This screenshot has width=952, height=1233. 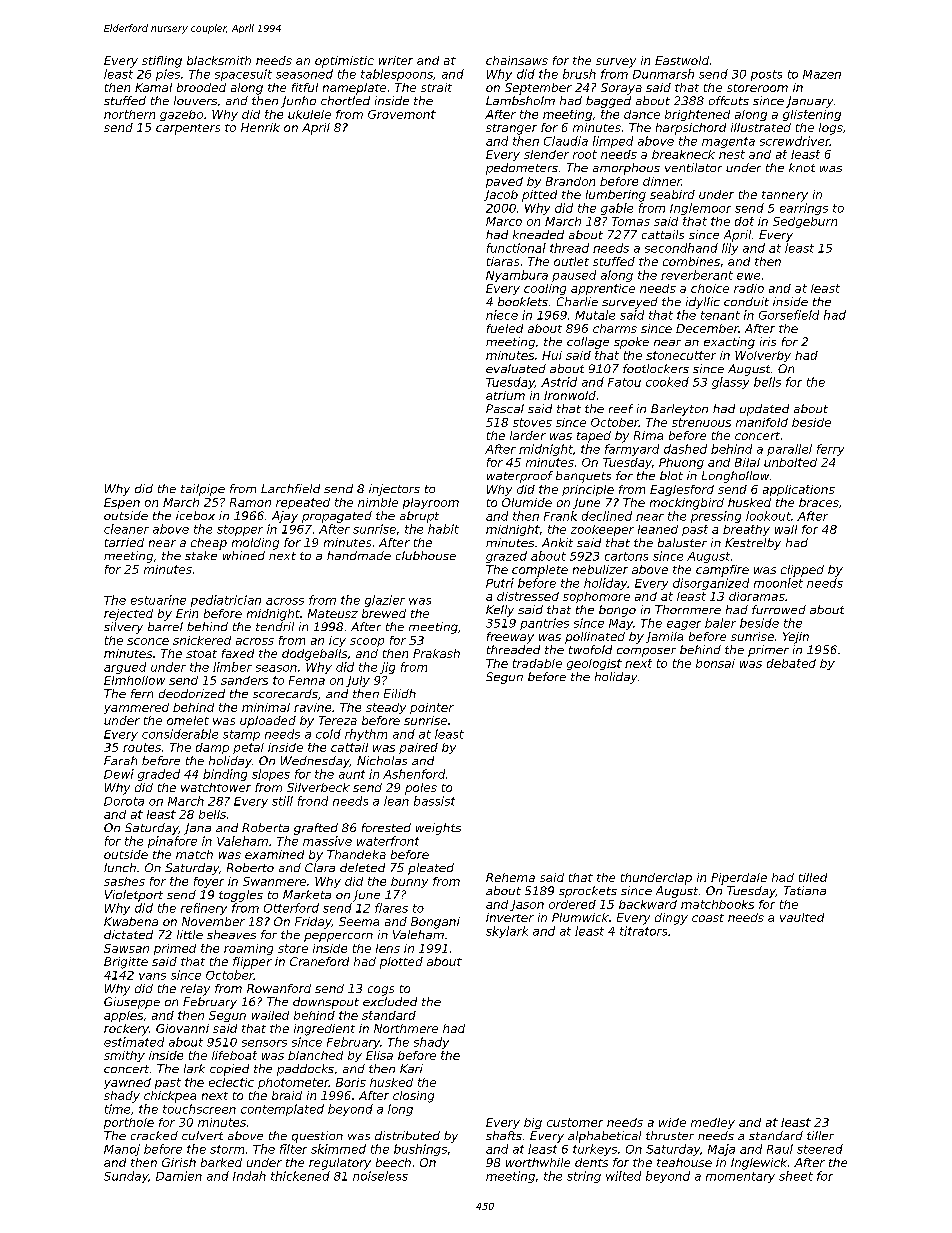 I want to click on atrium, so click(x=505, y=395).
